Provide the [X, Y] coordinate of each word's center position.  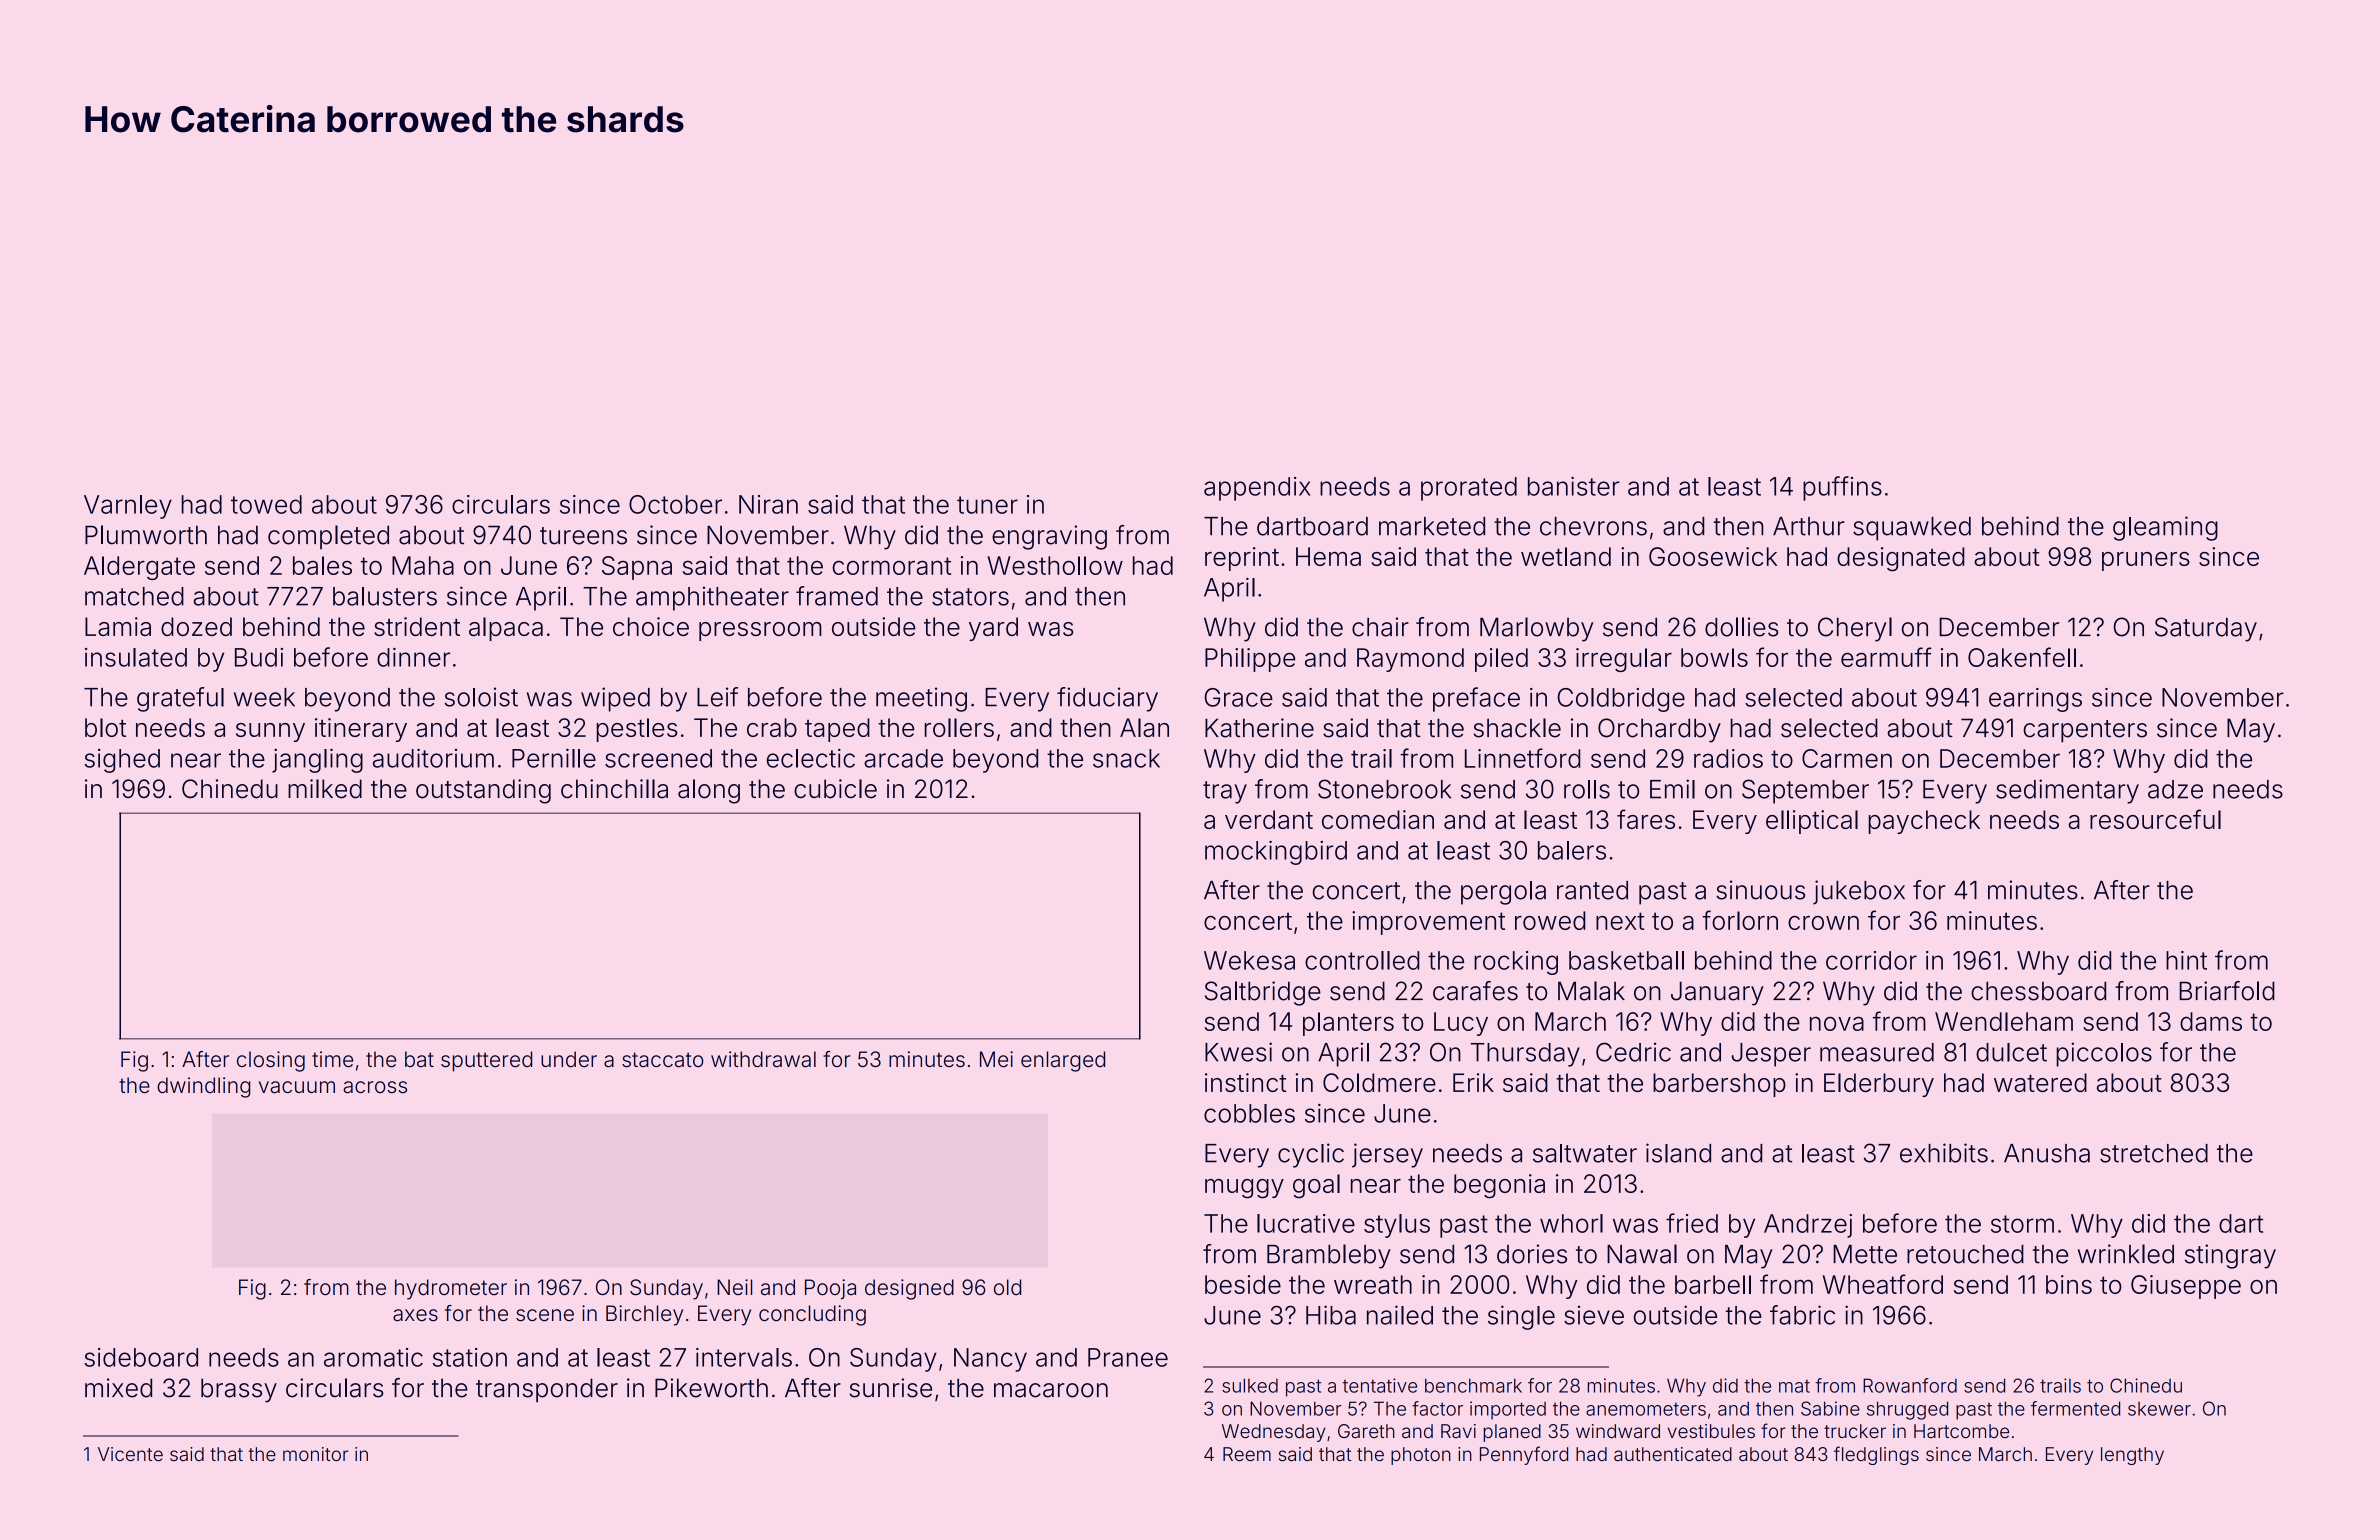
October [675, 504]
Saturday [2206, 629]
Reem [1247, 1454]
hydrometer [451, 1289]
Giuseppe [2186, 1287]
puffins [1842, 488]
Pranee [1128, 1357]
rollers [959, 727]
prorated [1469, 489]
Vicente [130, 1454]
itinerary [361, 730]
